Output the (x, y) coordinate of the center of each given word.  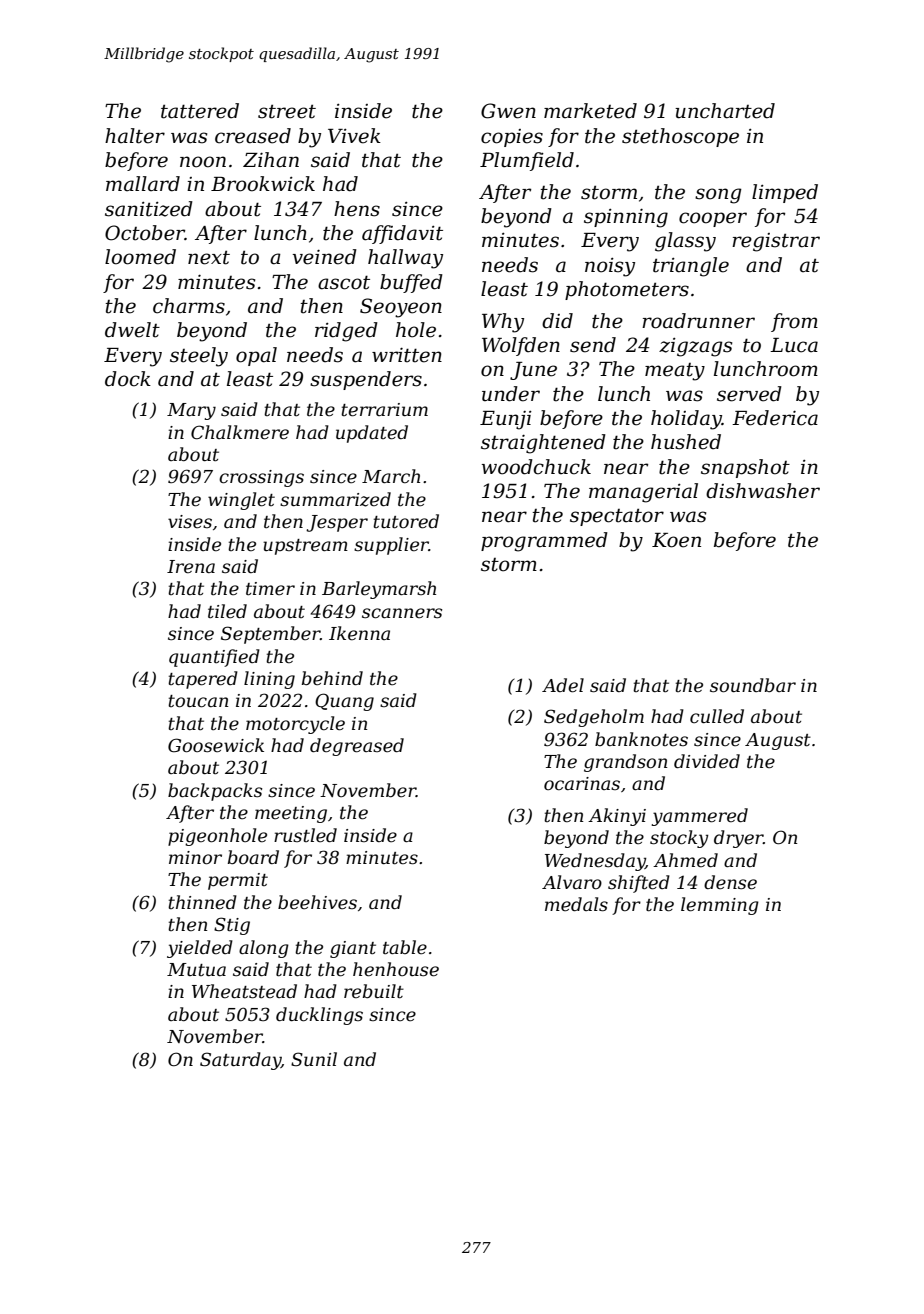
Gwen (508, 111)
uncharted (725, 111)
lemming (720, 906)
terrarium (384, 410)
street (287, 112)
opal (256, 356)
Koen (676, 540)
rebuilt (374, 991)
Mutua (196, 969)
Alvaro (572, 882)
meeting (291, 814)
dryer (738, 839)
